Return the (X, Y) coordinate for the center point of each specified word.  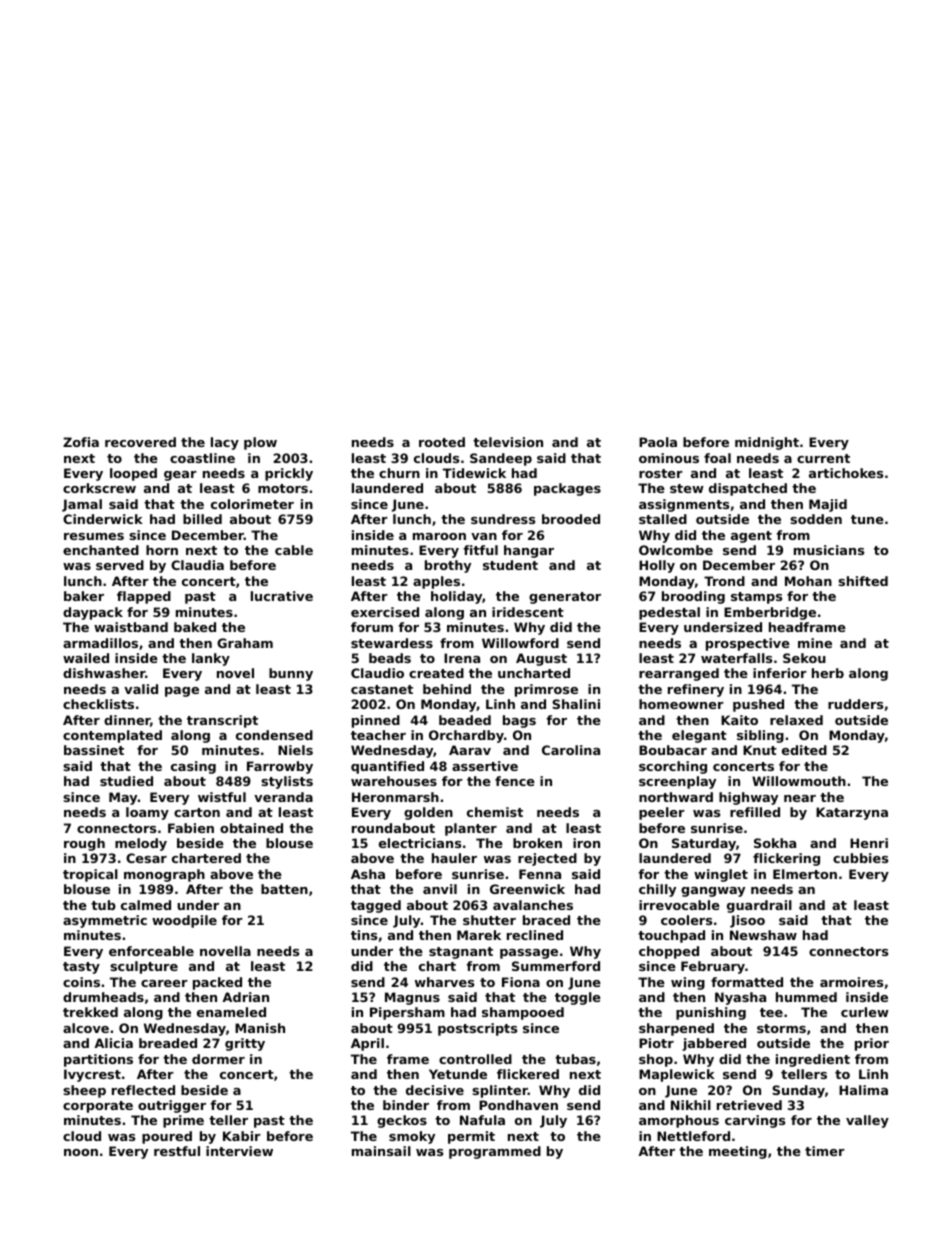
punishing (711, 1013)
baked (195, 627)
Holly (657, 566)
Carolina (571, 750)
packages (567, 489)
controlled (475, 1059)
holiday (456, 597)
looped (133, 474)
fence (515, 781)
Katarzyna (852, 813)
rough (84, 844)
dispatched (748, 489)
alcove (86, 1028)
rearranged (679, 674)
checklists (98, 704)
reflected (143, 1090)
